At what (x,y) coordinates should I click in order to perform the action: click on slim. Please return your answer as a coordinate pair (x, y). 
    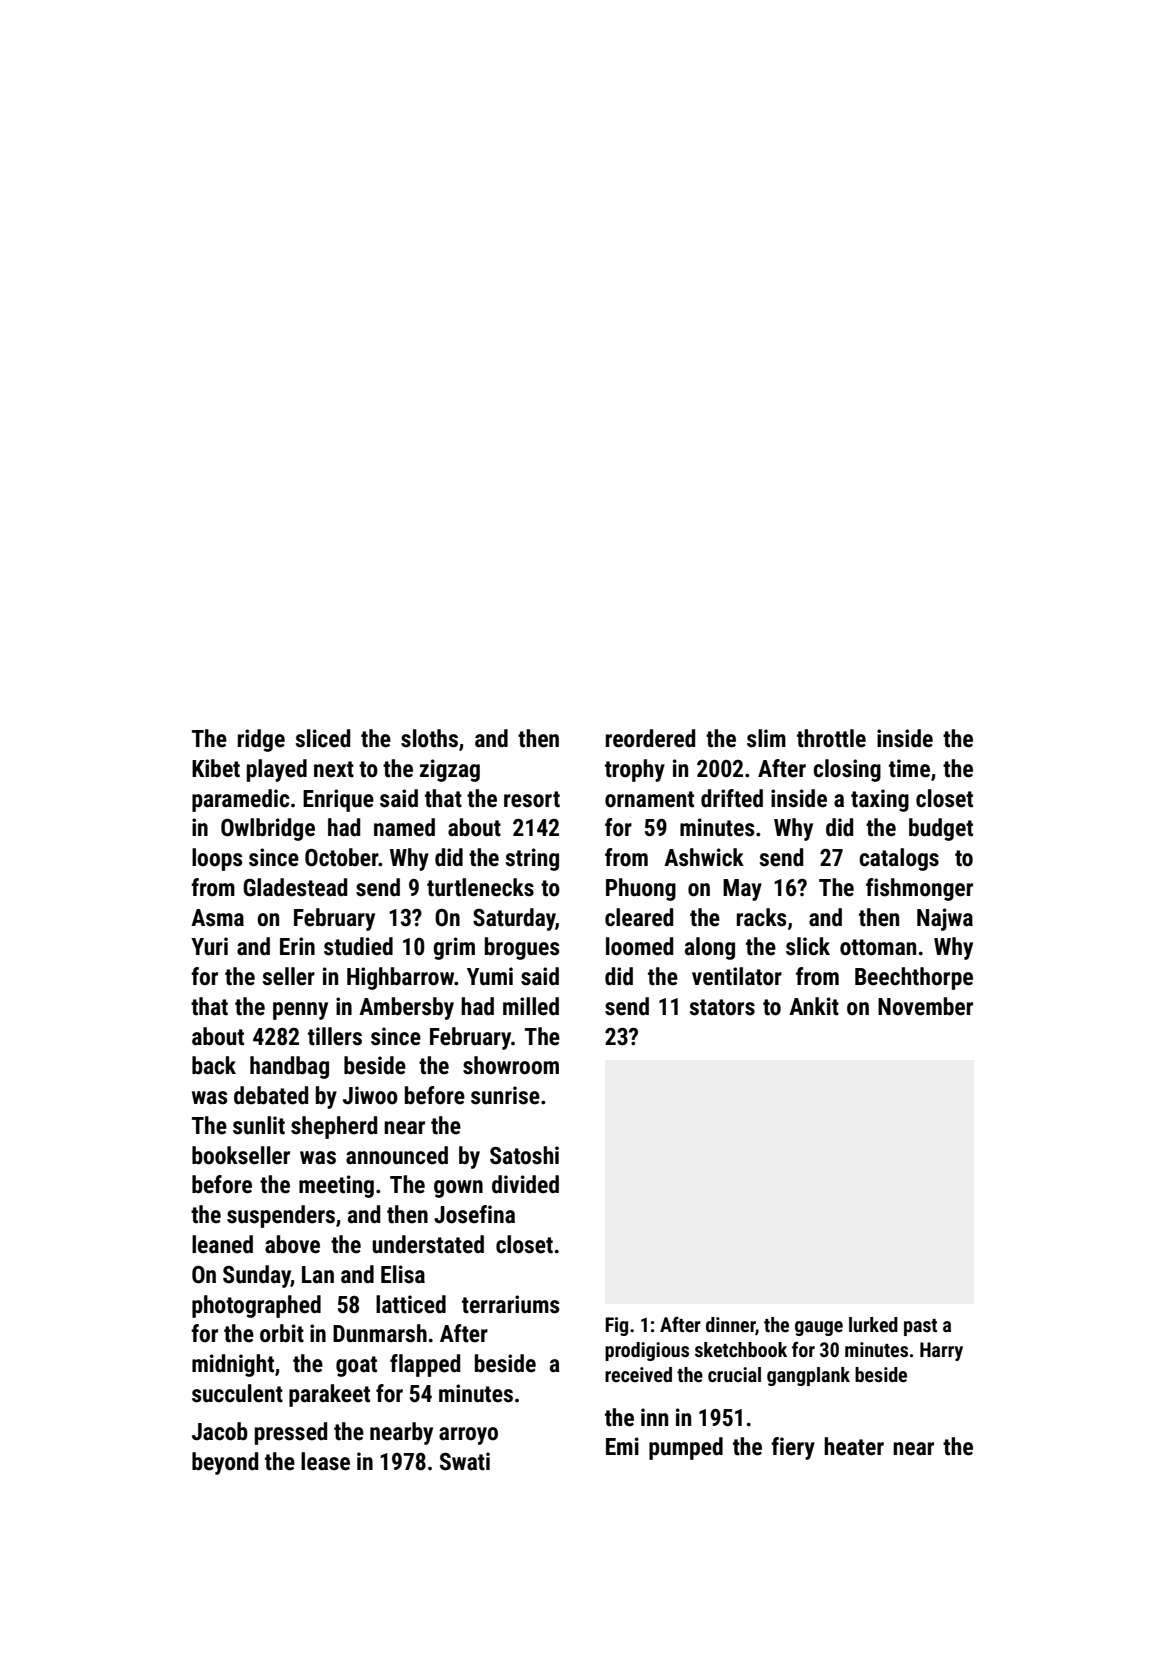
    Looking at the image, I should click on (766, 738).
